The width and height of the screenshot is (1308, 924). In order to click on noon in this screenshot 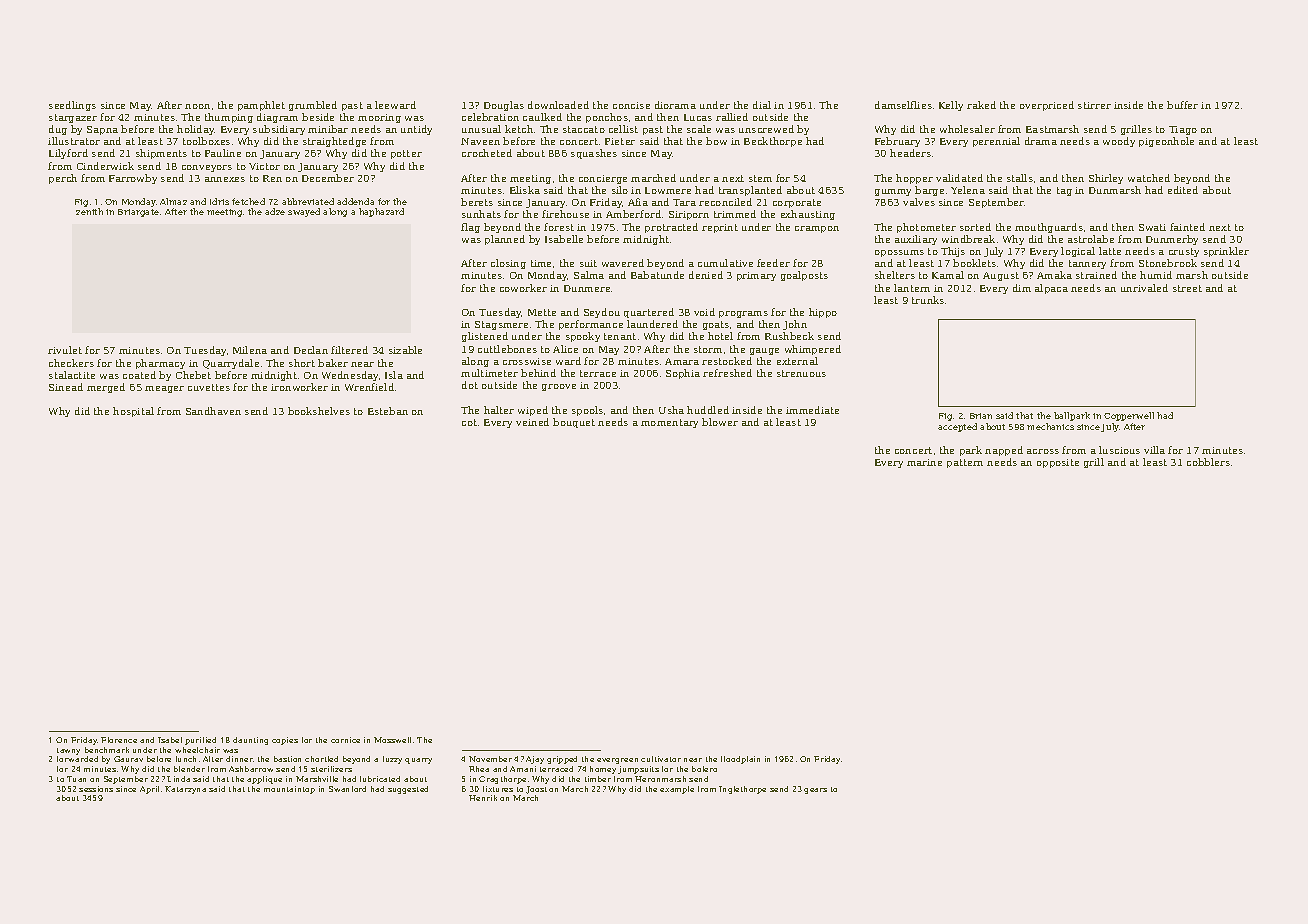, I will do `click(197, 106)`.
